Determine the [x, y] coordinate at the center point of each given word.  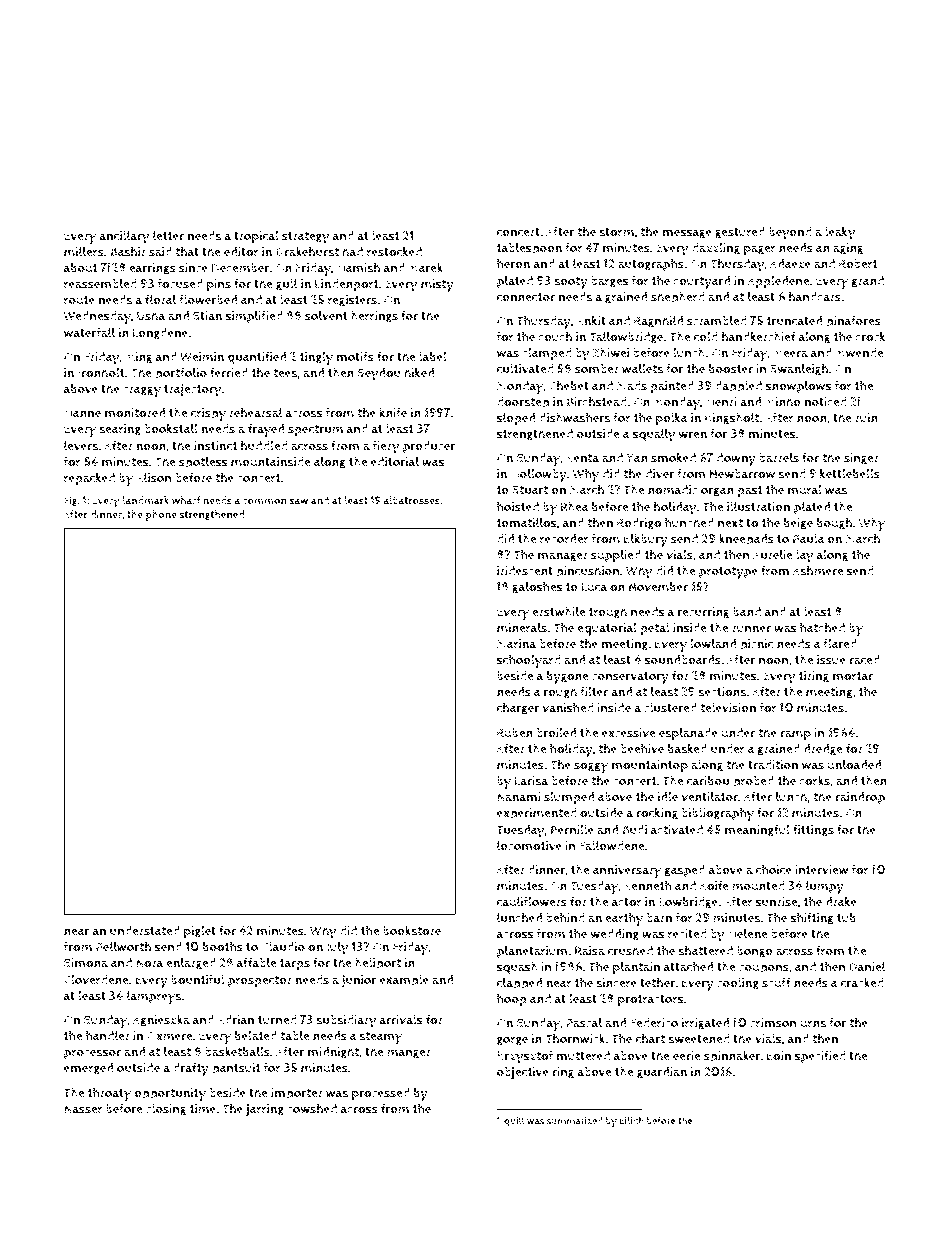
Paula [809, 538]
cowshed [312, 1108]
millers [84, 251]
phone [161, 515]
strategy [305, 238]
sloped [516, 419]
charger [518, 708]
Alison [154, 477]
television [728, 707]
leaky [840, 233]
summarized [575, 1121]
